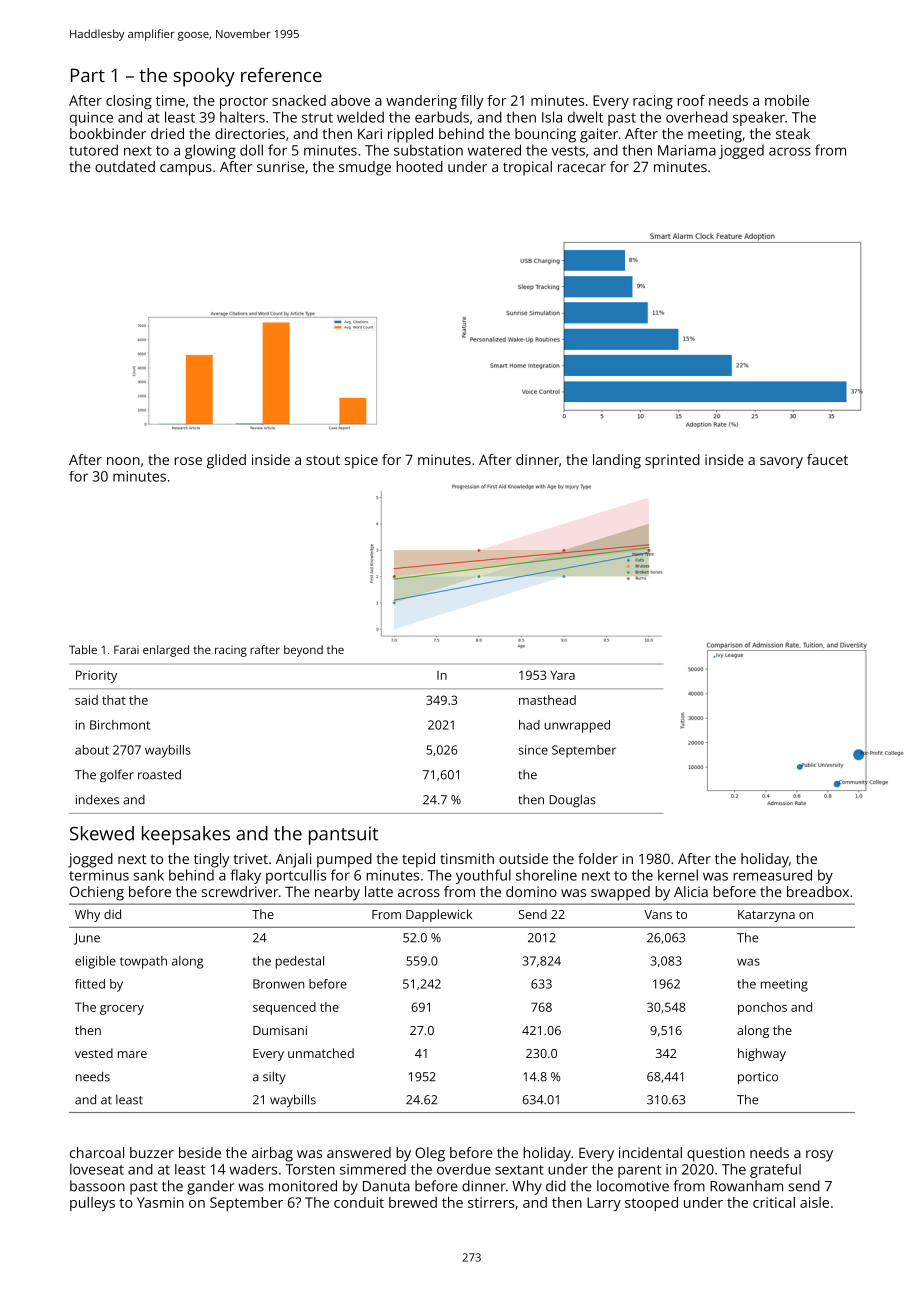  What do you see at coordinates (585, 117) in the screenshot?
I see `dwelt` at bounding box center [585, 117].
